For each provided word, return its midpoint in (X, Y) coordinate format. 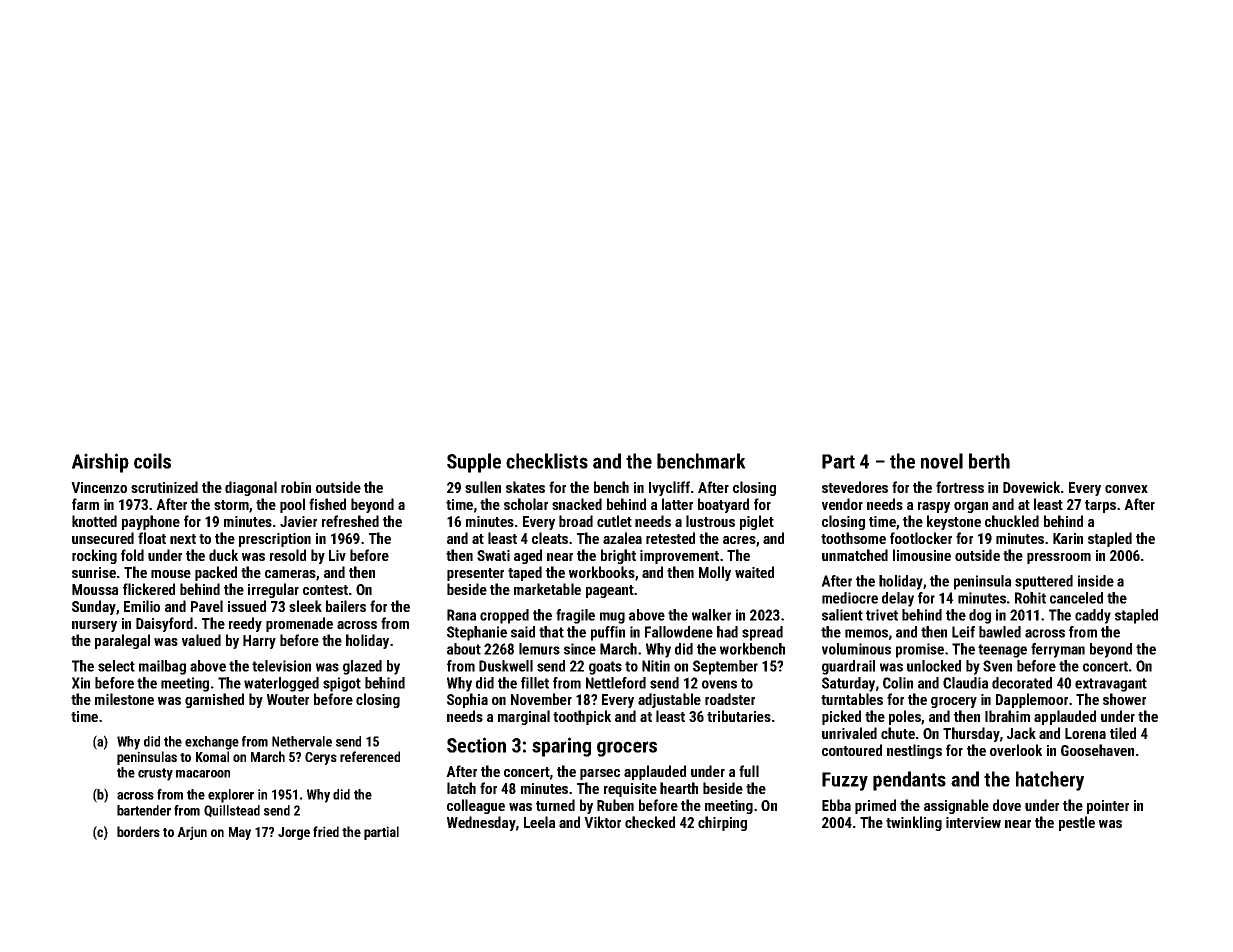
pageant (610, 591)
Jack (1021, 733)
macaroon (203, 774)
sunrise (94, 572)
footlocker (921, 538)
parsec (600, 774)
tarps (1100, 506)
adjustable (669, 700)
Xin (81, 683)
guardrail (848, 667)
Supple (474, 463)
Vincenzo (99, 487)
